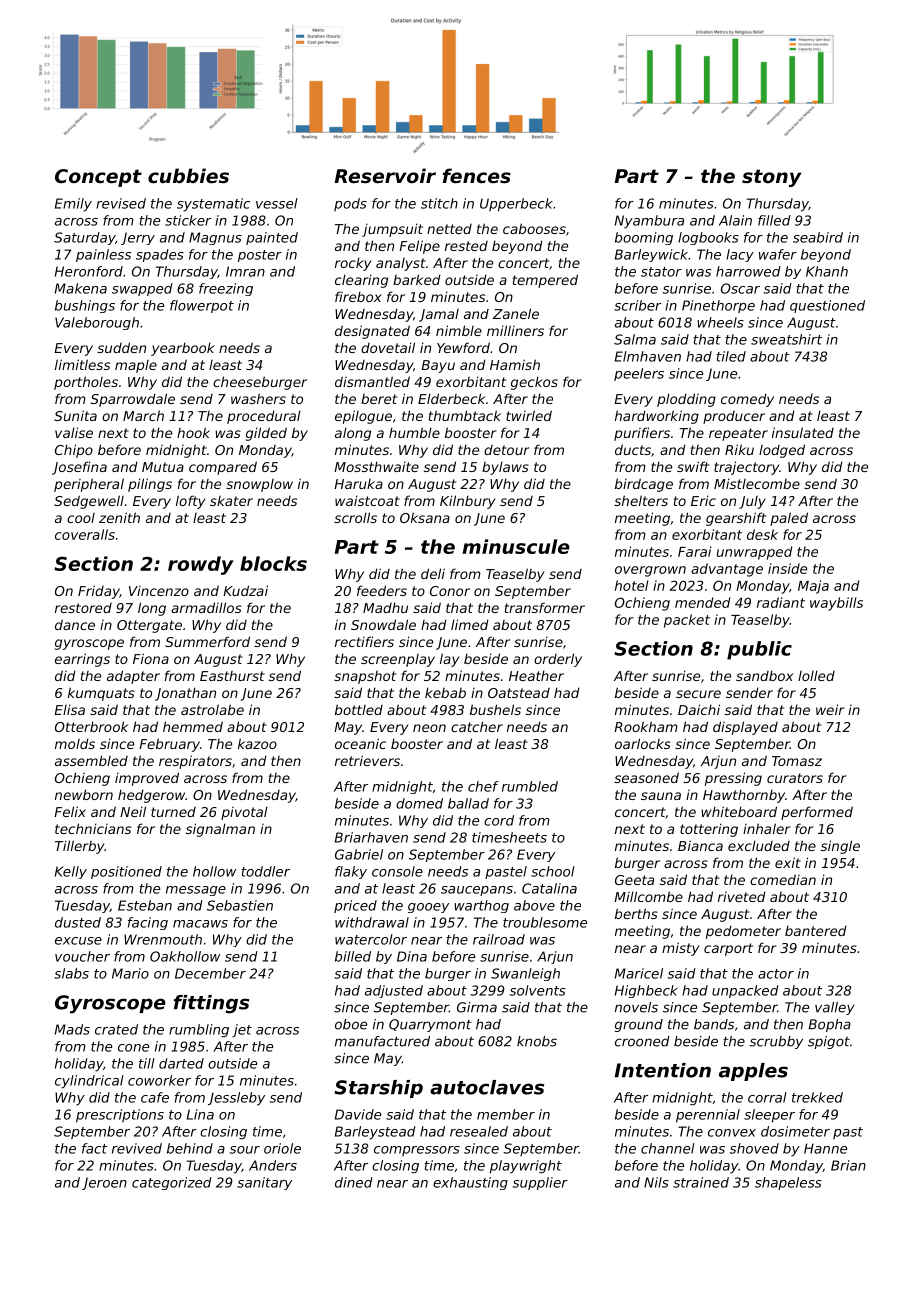  I want to click on snapshot, so click(365, 677).
